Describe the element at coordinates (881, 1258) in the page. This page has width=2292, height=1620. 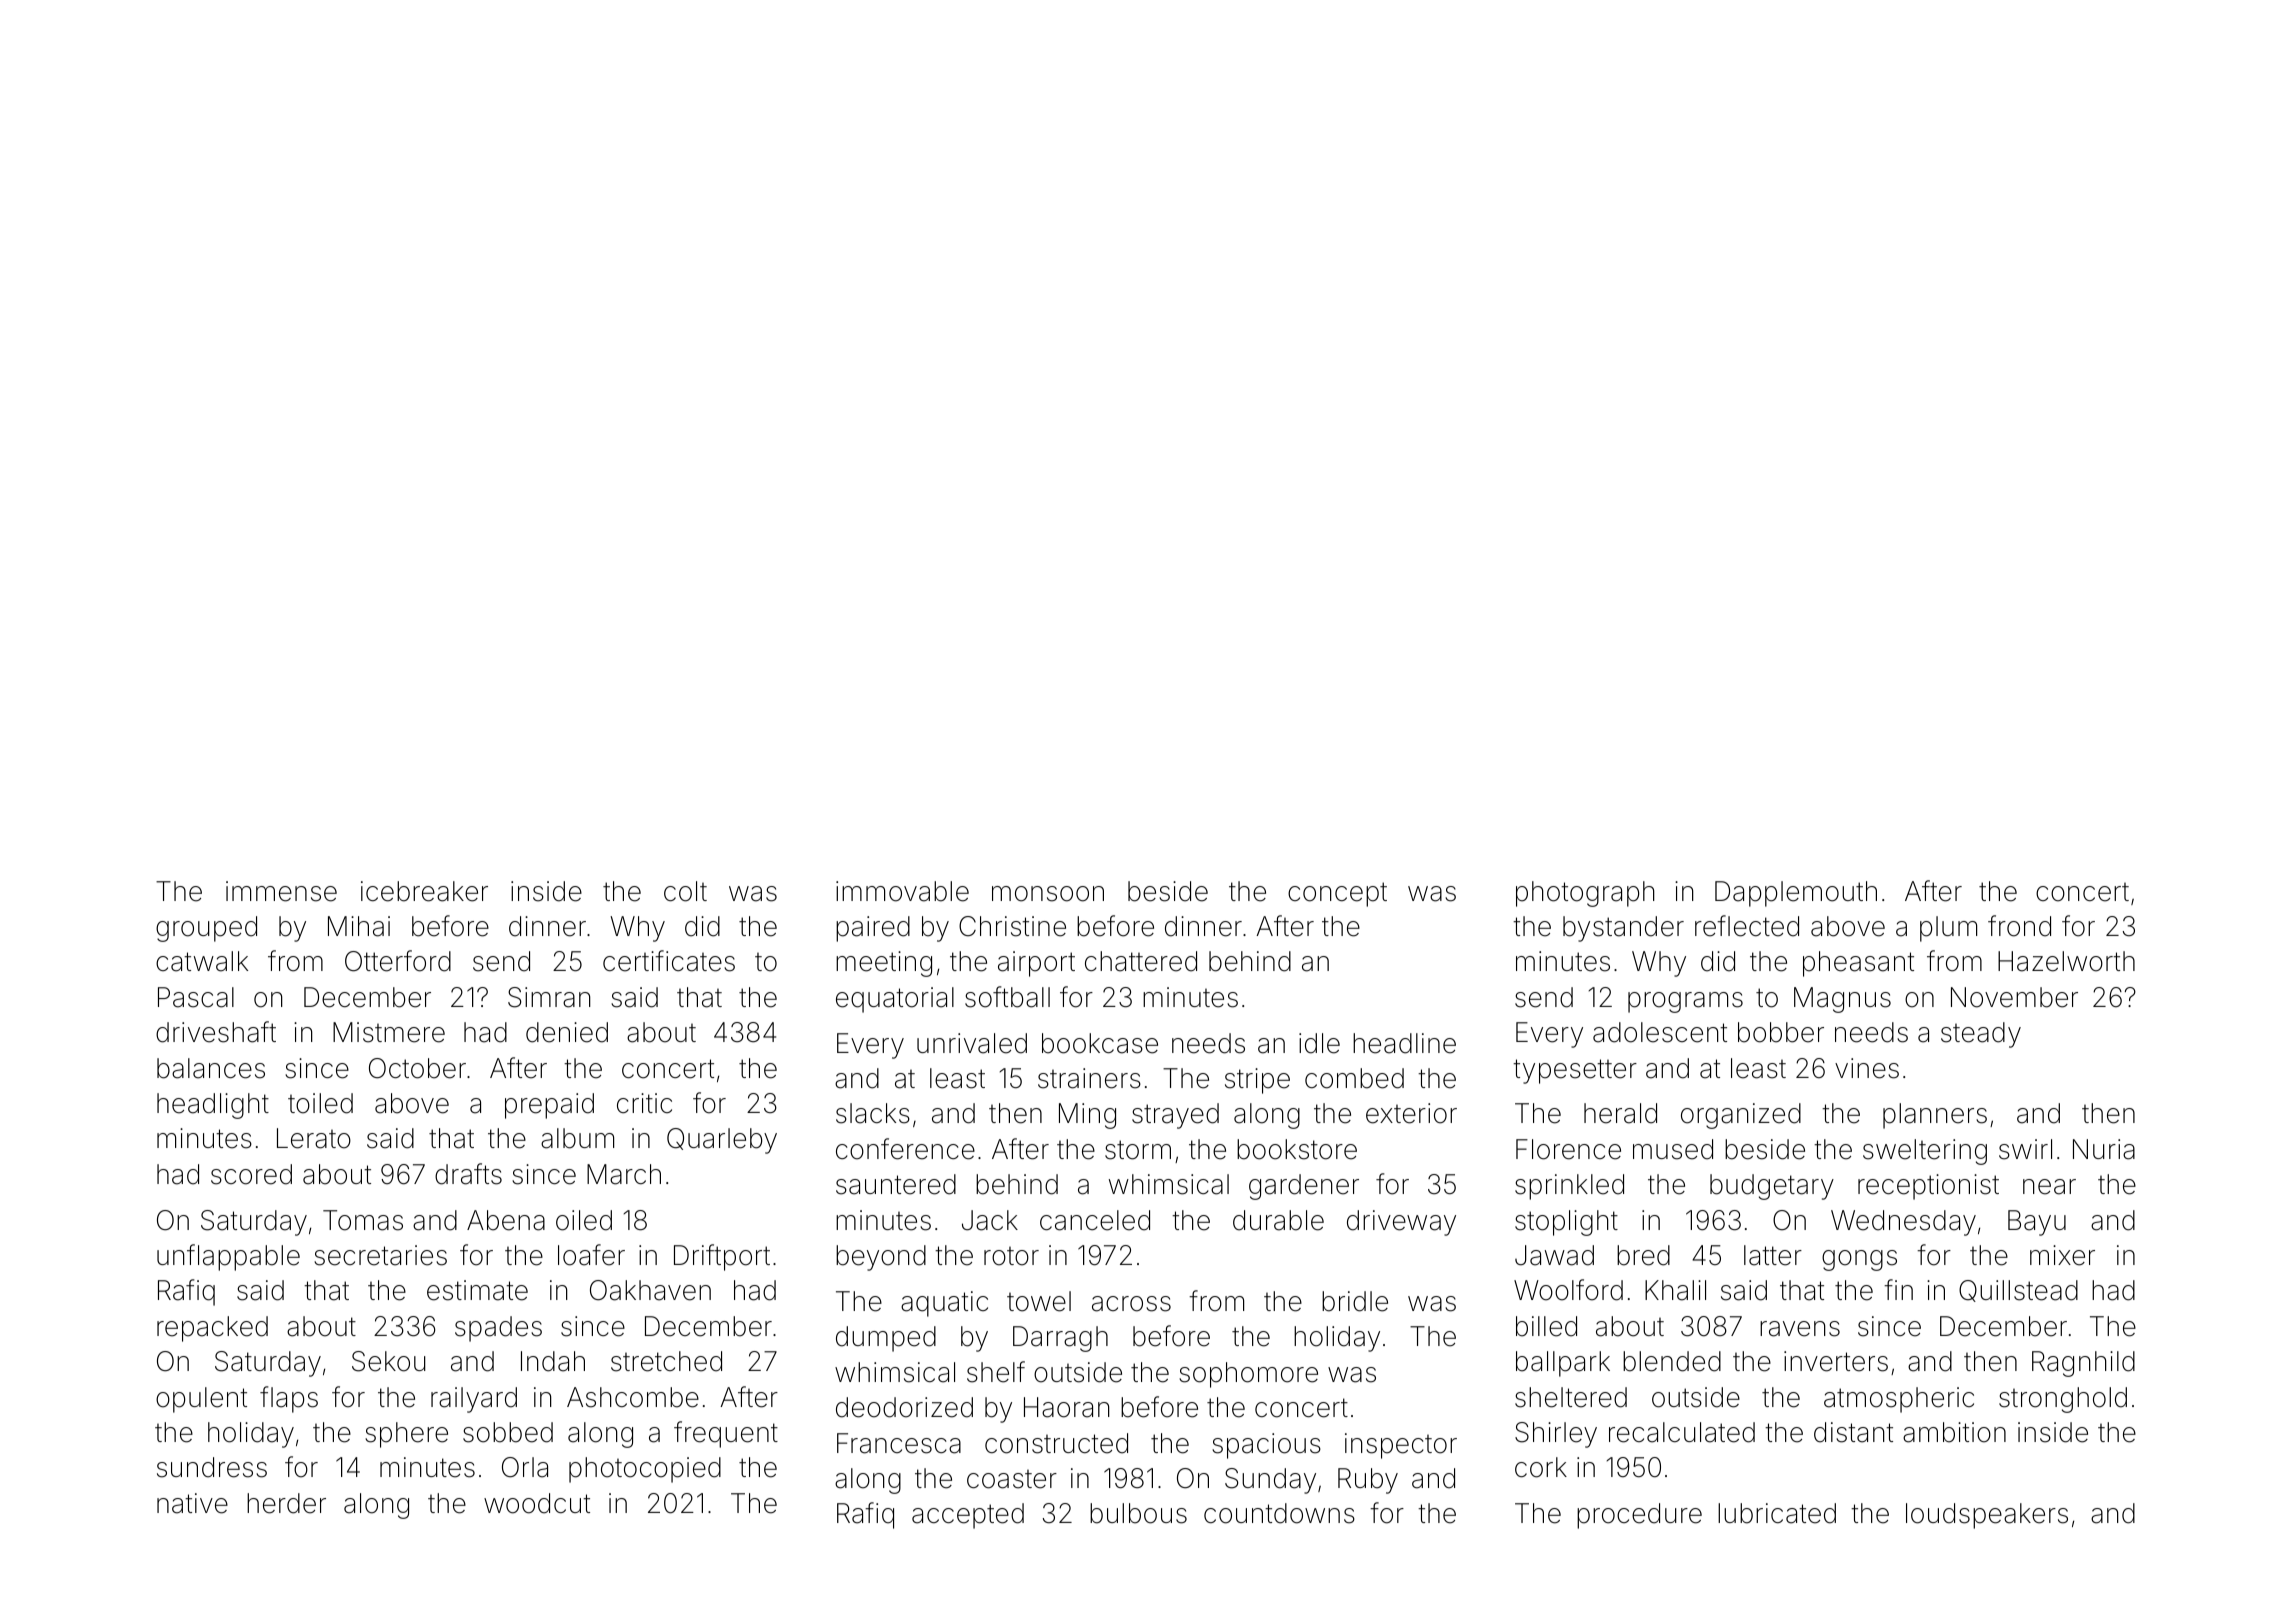
I see `beyond` at that location.
